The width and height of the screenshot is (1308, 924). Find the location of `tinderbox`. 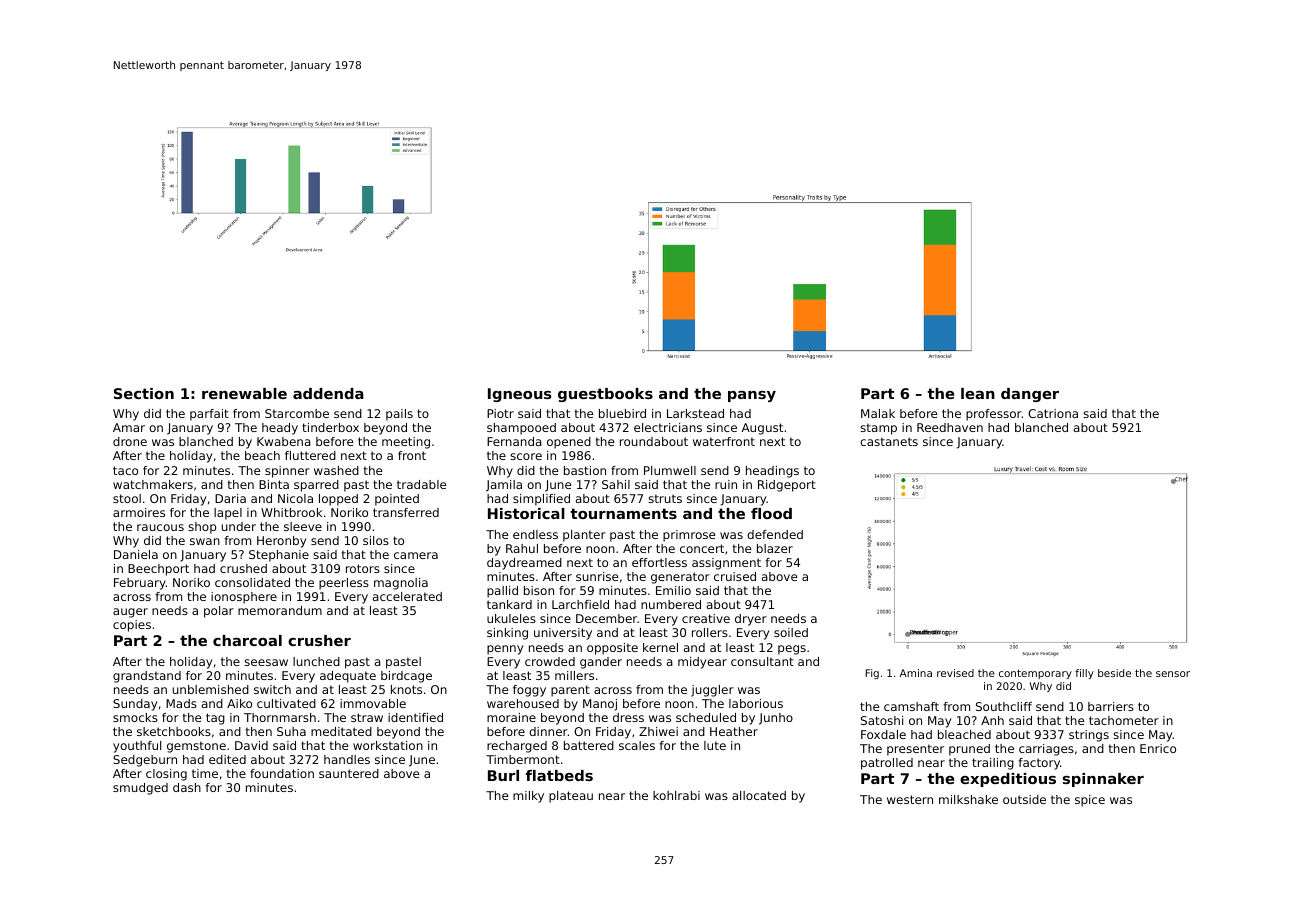

tinderbox is located at coordinates (330, 427).
